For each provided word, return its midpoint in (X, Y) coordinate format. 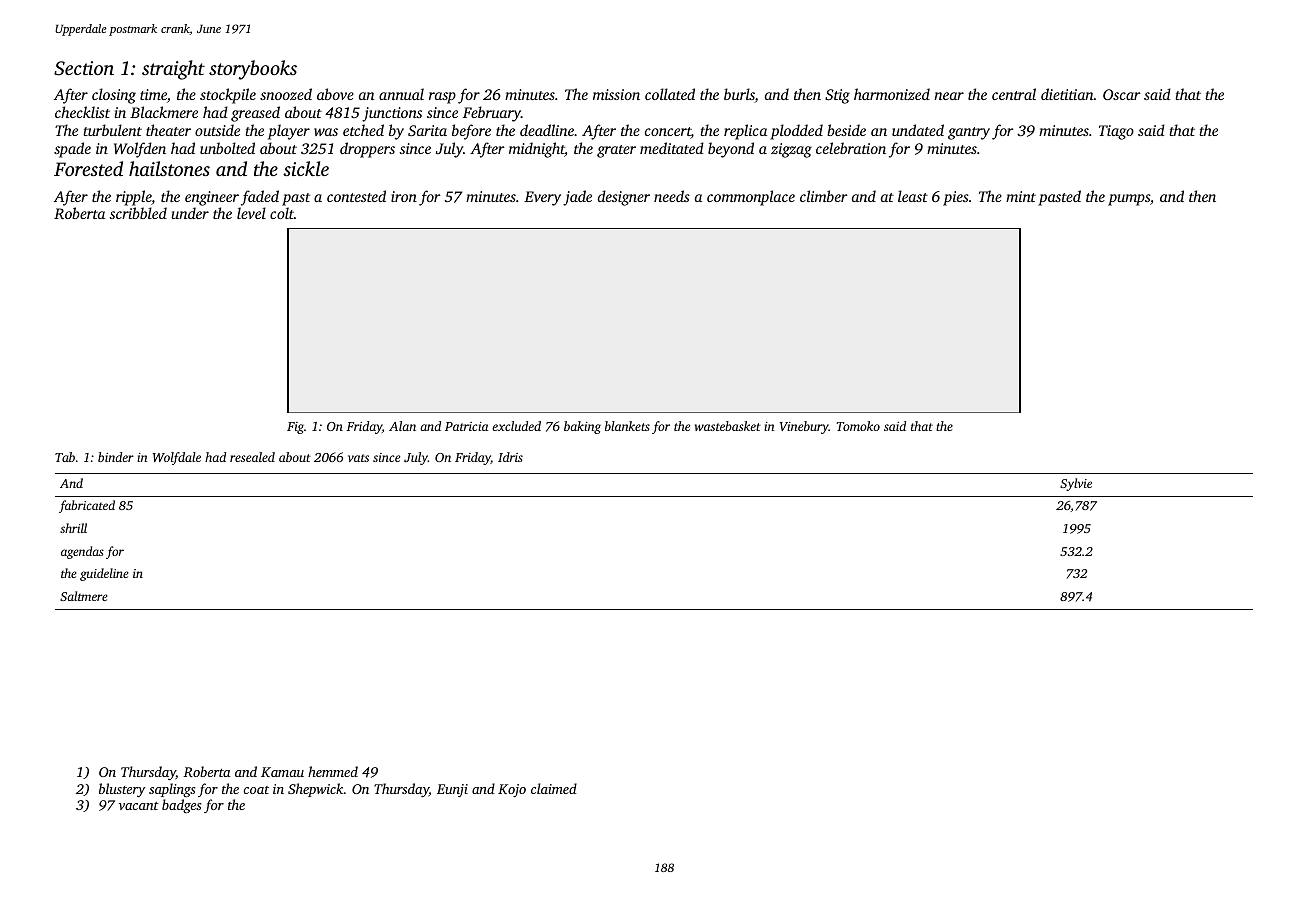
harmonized (892, 94)
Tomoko (858, 426)
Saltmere (84, 596)
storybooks (253, 70)
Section (84, 68)
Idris (510, 457)
